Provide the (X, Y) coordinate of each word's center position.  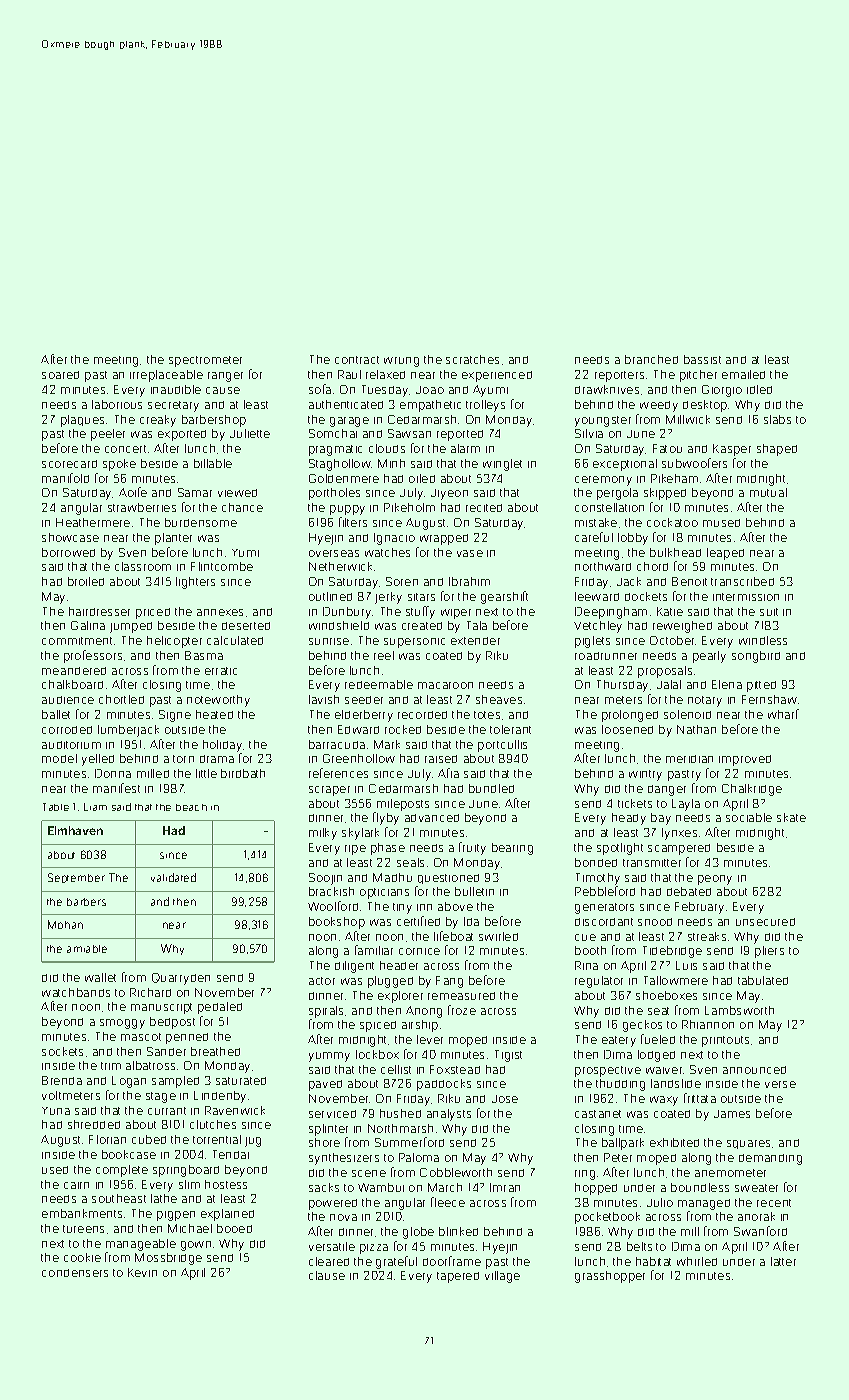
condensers (75, 1273)
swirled (498, 936)
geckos (642, 1026)
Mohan (65, 924)
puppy (347, 510)
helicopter (174, 642)
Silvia (589, 433)
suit (769, 612)
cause (223, 390)
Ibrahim (469, 581)
